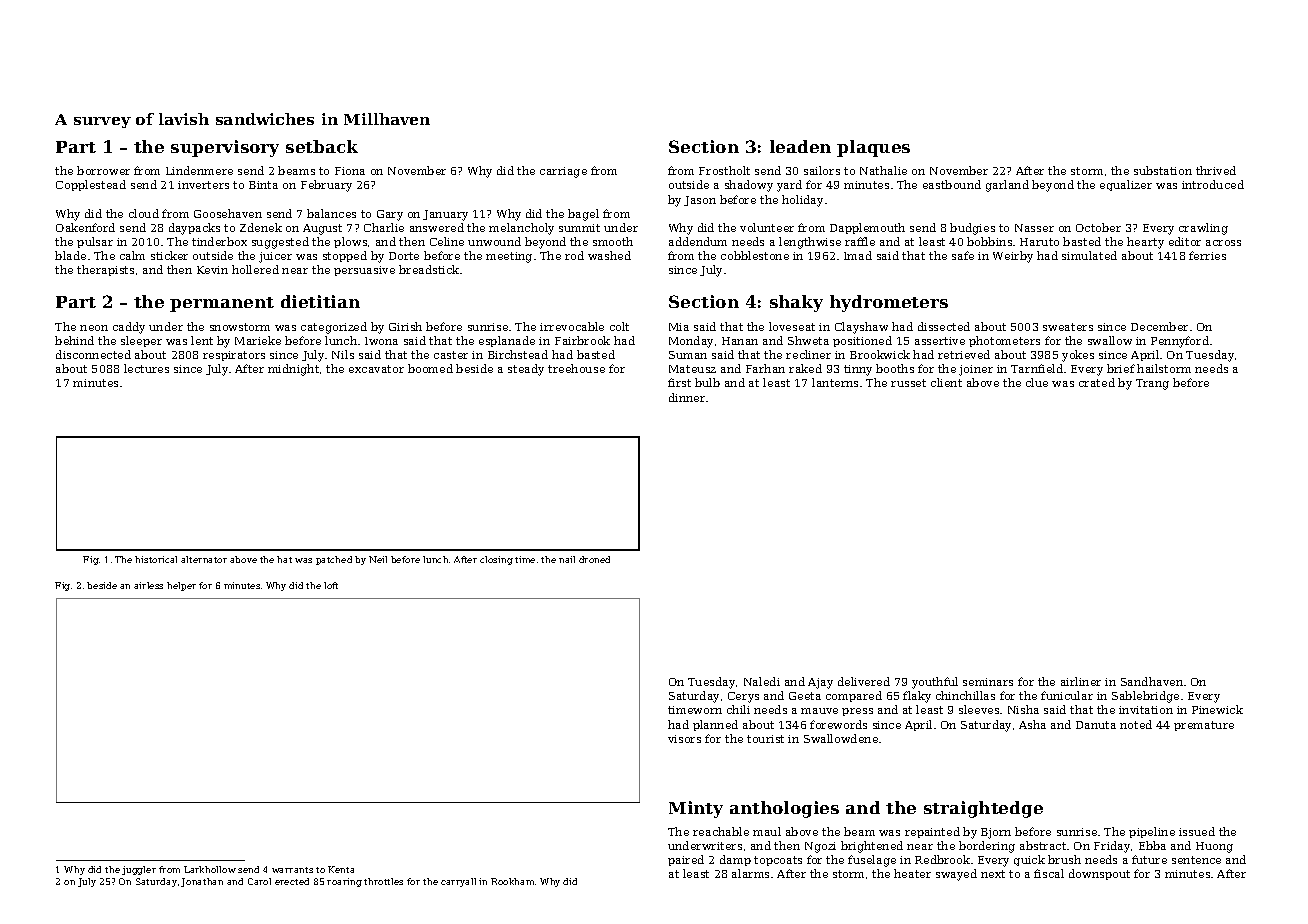  What do you see at coordinates (686, 860) in the screenshot?
I see `paired` at bounding box center [686, 860].
